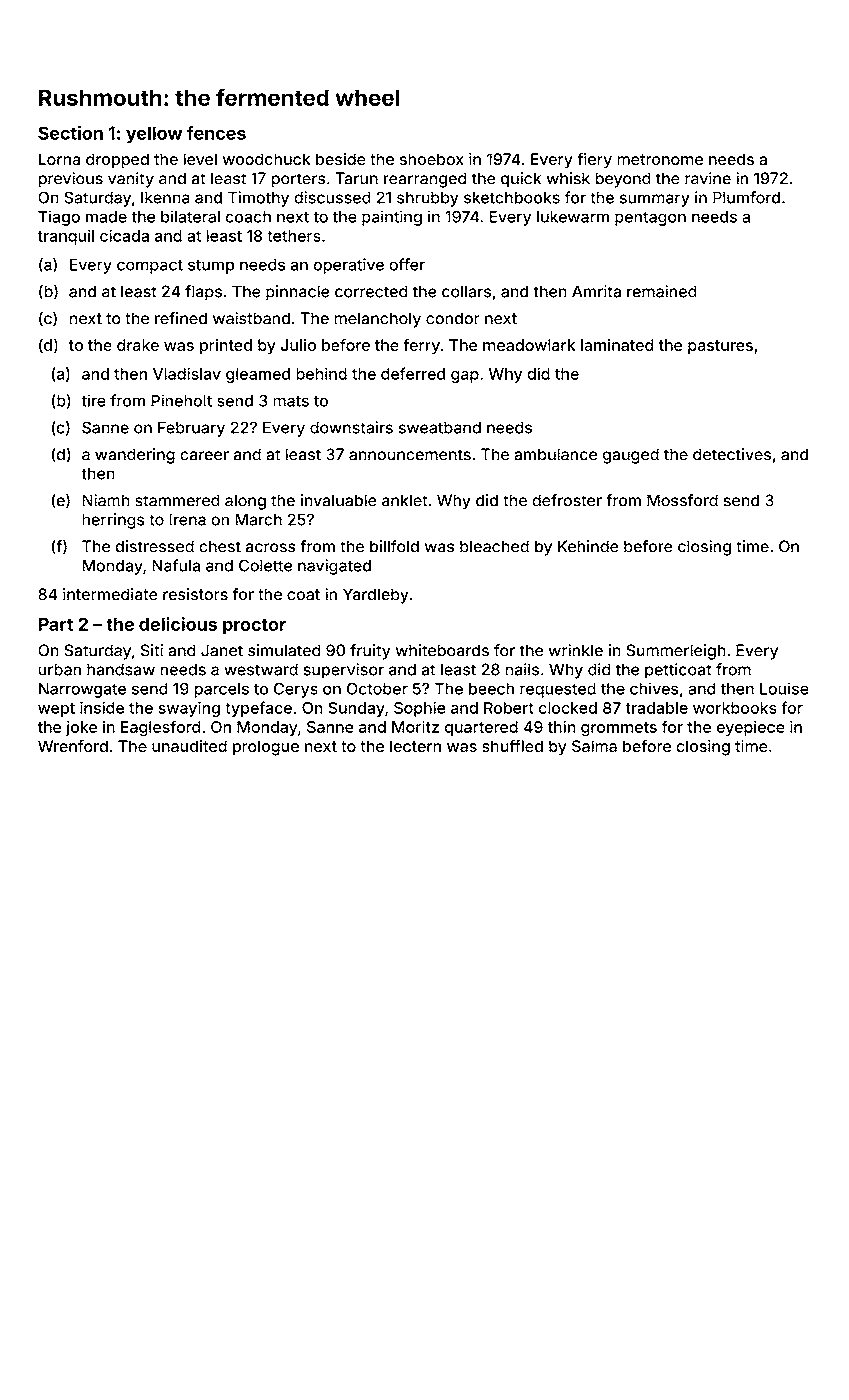 The image size is (849, 1400). I want to click on tethers, so click(294, 236).
